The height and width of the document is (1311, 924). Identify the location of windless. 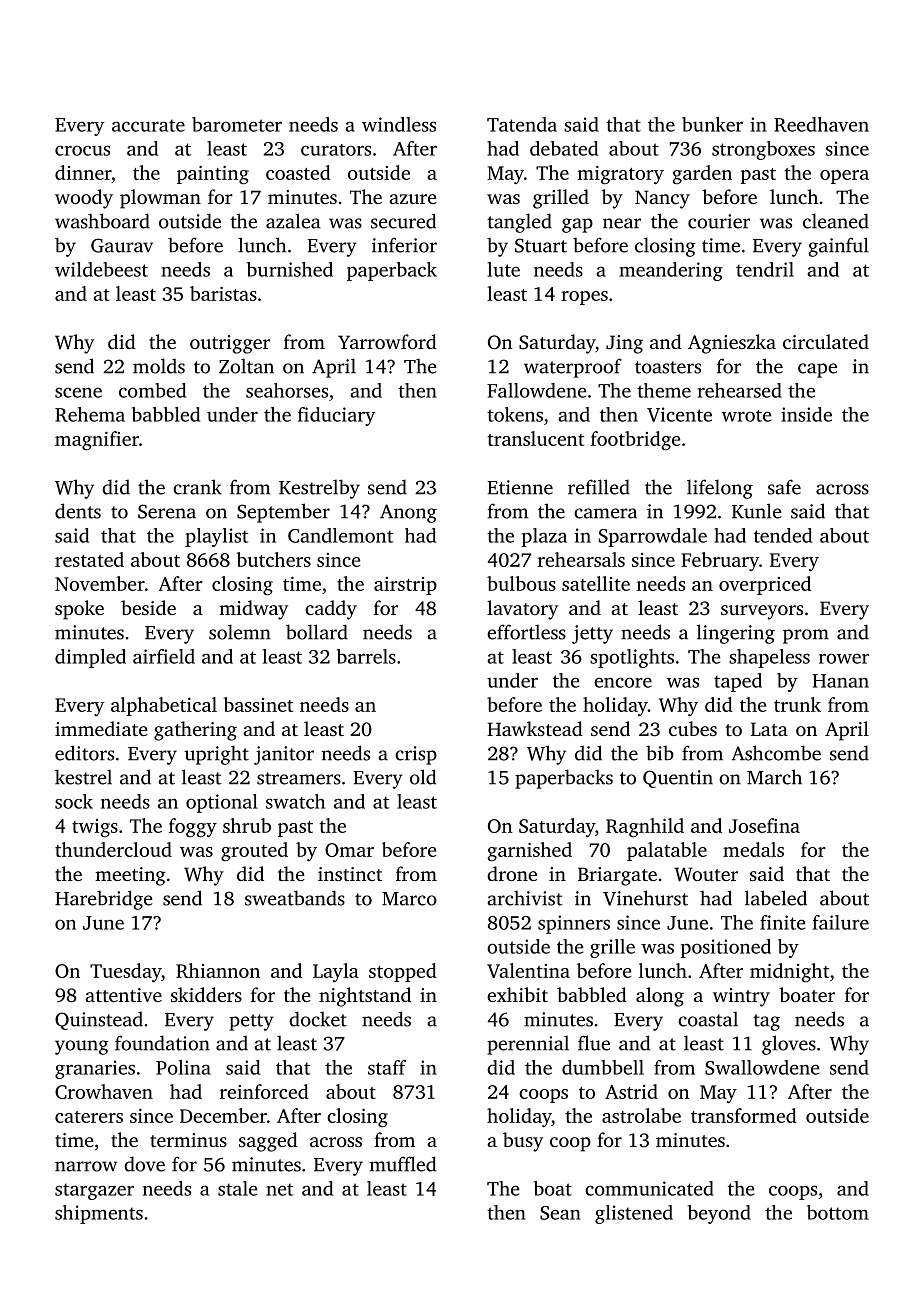
(399, 124).
